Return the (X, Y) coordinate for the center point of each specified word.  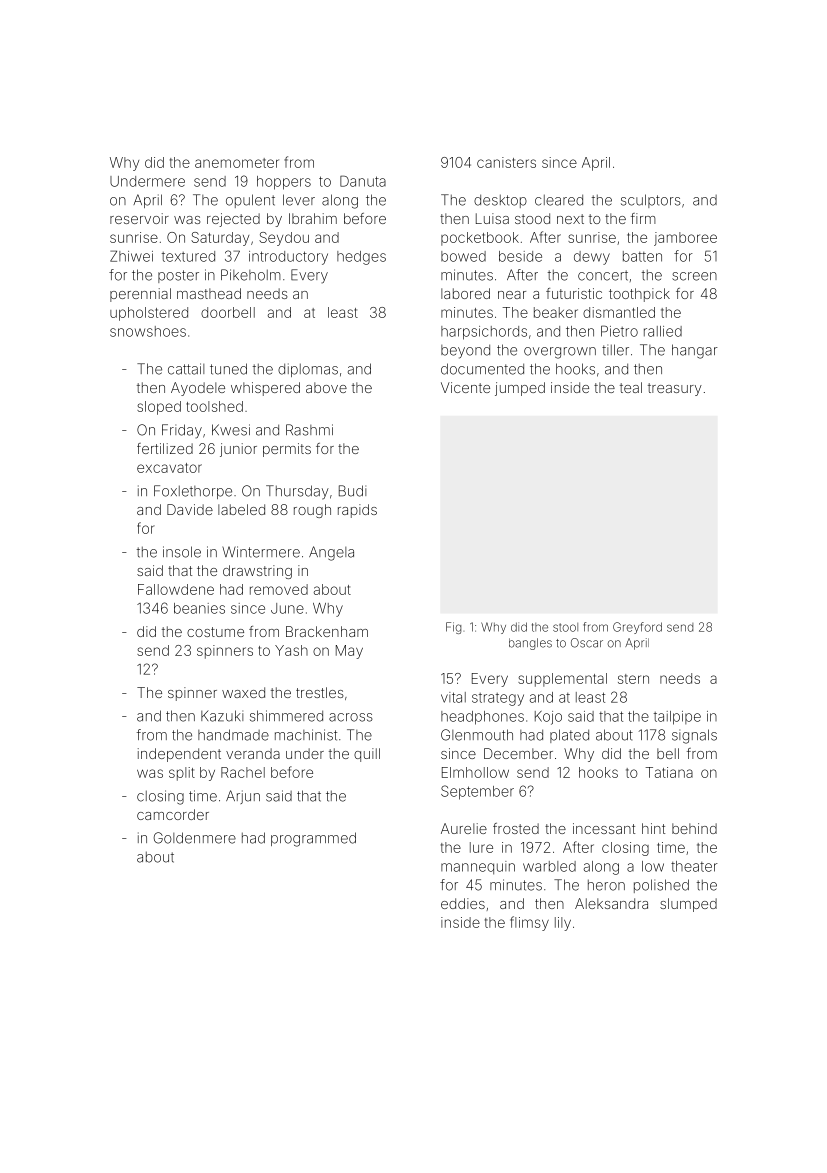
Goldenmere (195, 838)
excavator (169, 468)
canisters (506, 162)
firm (643, 218)
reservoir (139, 218)
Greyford (637, 628)
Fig (453, 628)
